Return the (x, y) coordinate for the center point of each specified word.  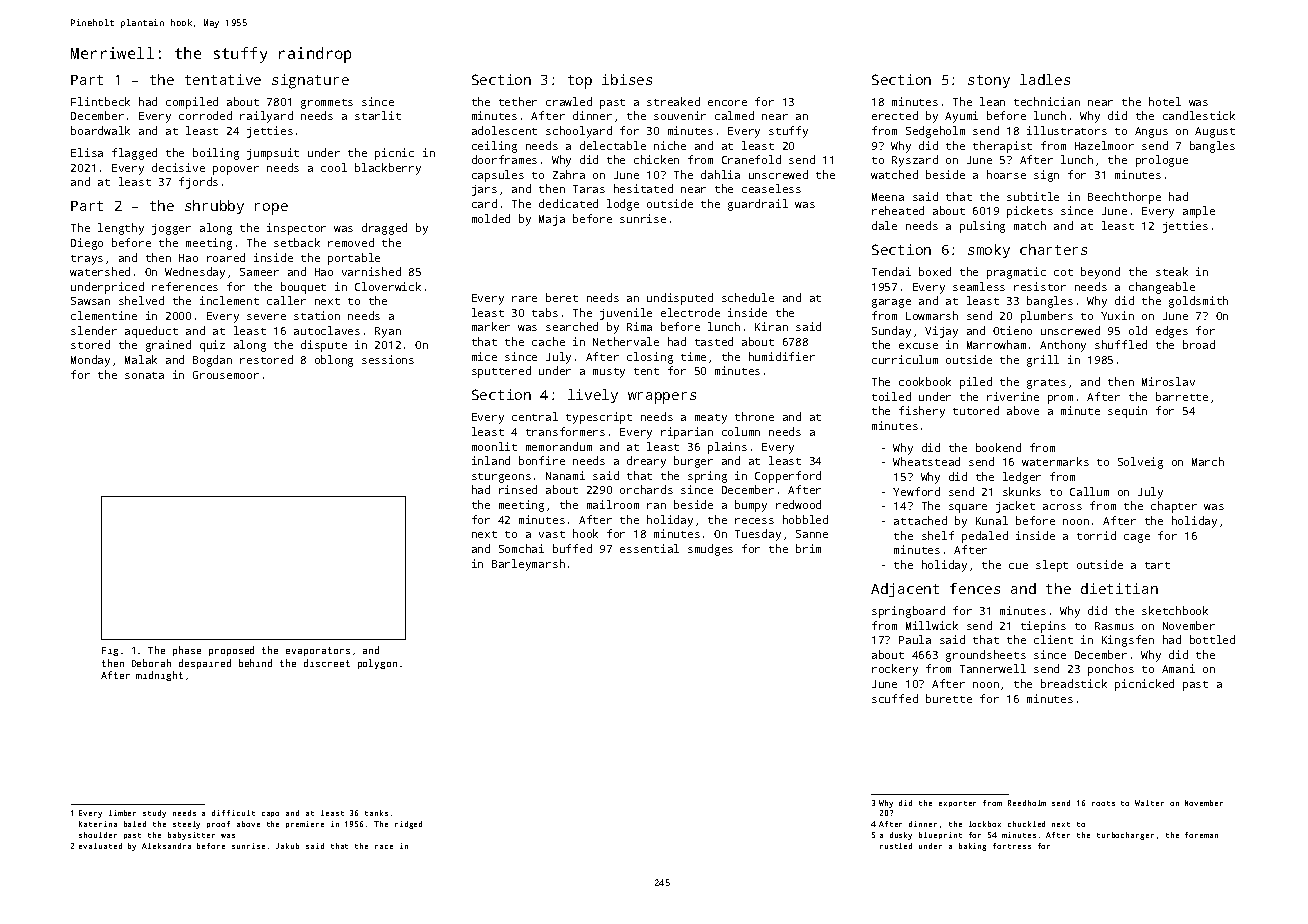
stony (989, 81)
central (535, 416)
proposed (231, 651)
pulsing (982, 227)
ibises (627, 79)
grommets (327, 104)
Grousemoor (226, 375)
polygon (377, 664)
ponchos (1111, 670)
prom (1060, 399)
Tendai (891, 271)
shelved (141, 300)
